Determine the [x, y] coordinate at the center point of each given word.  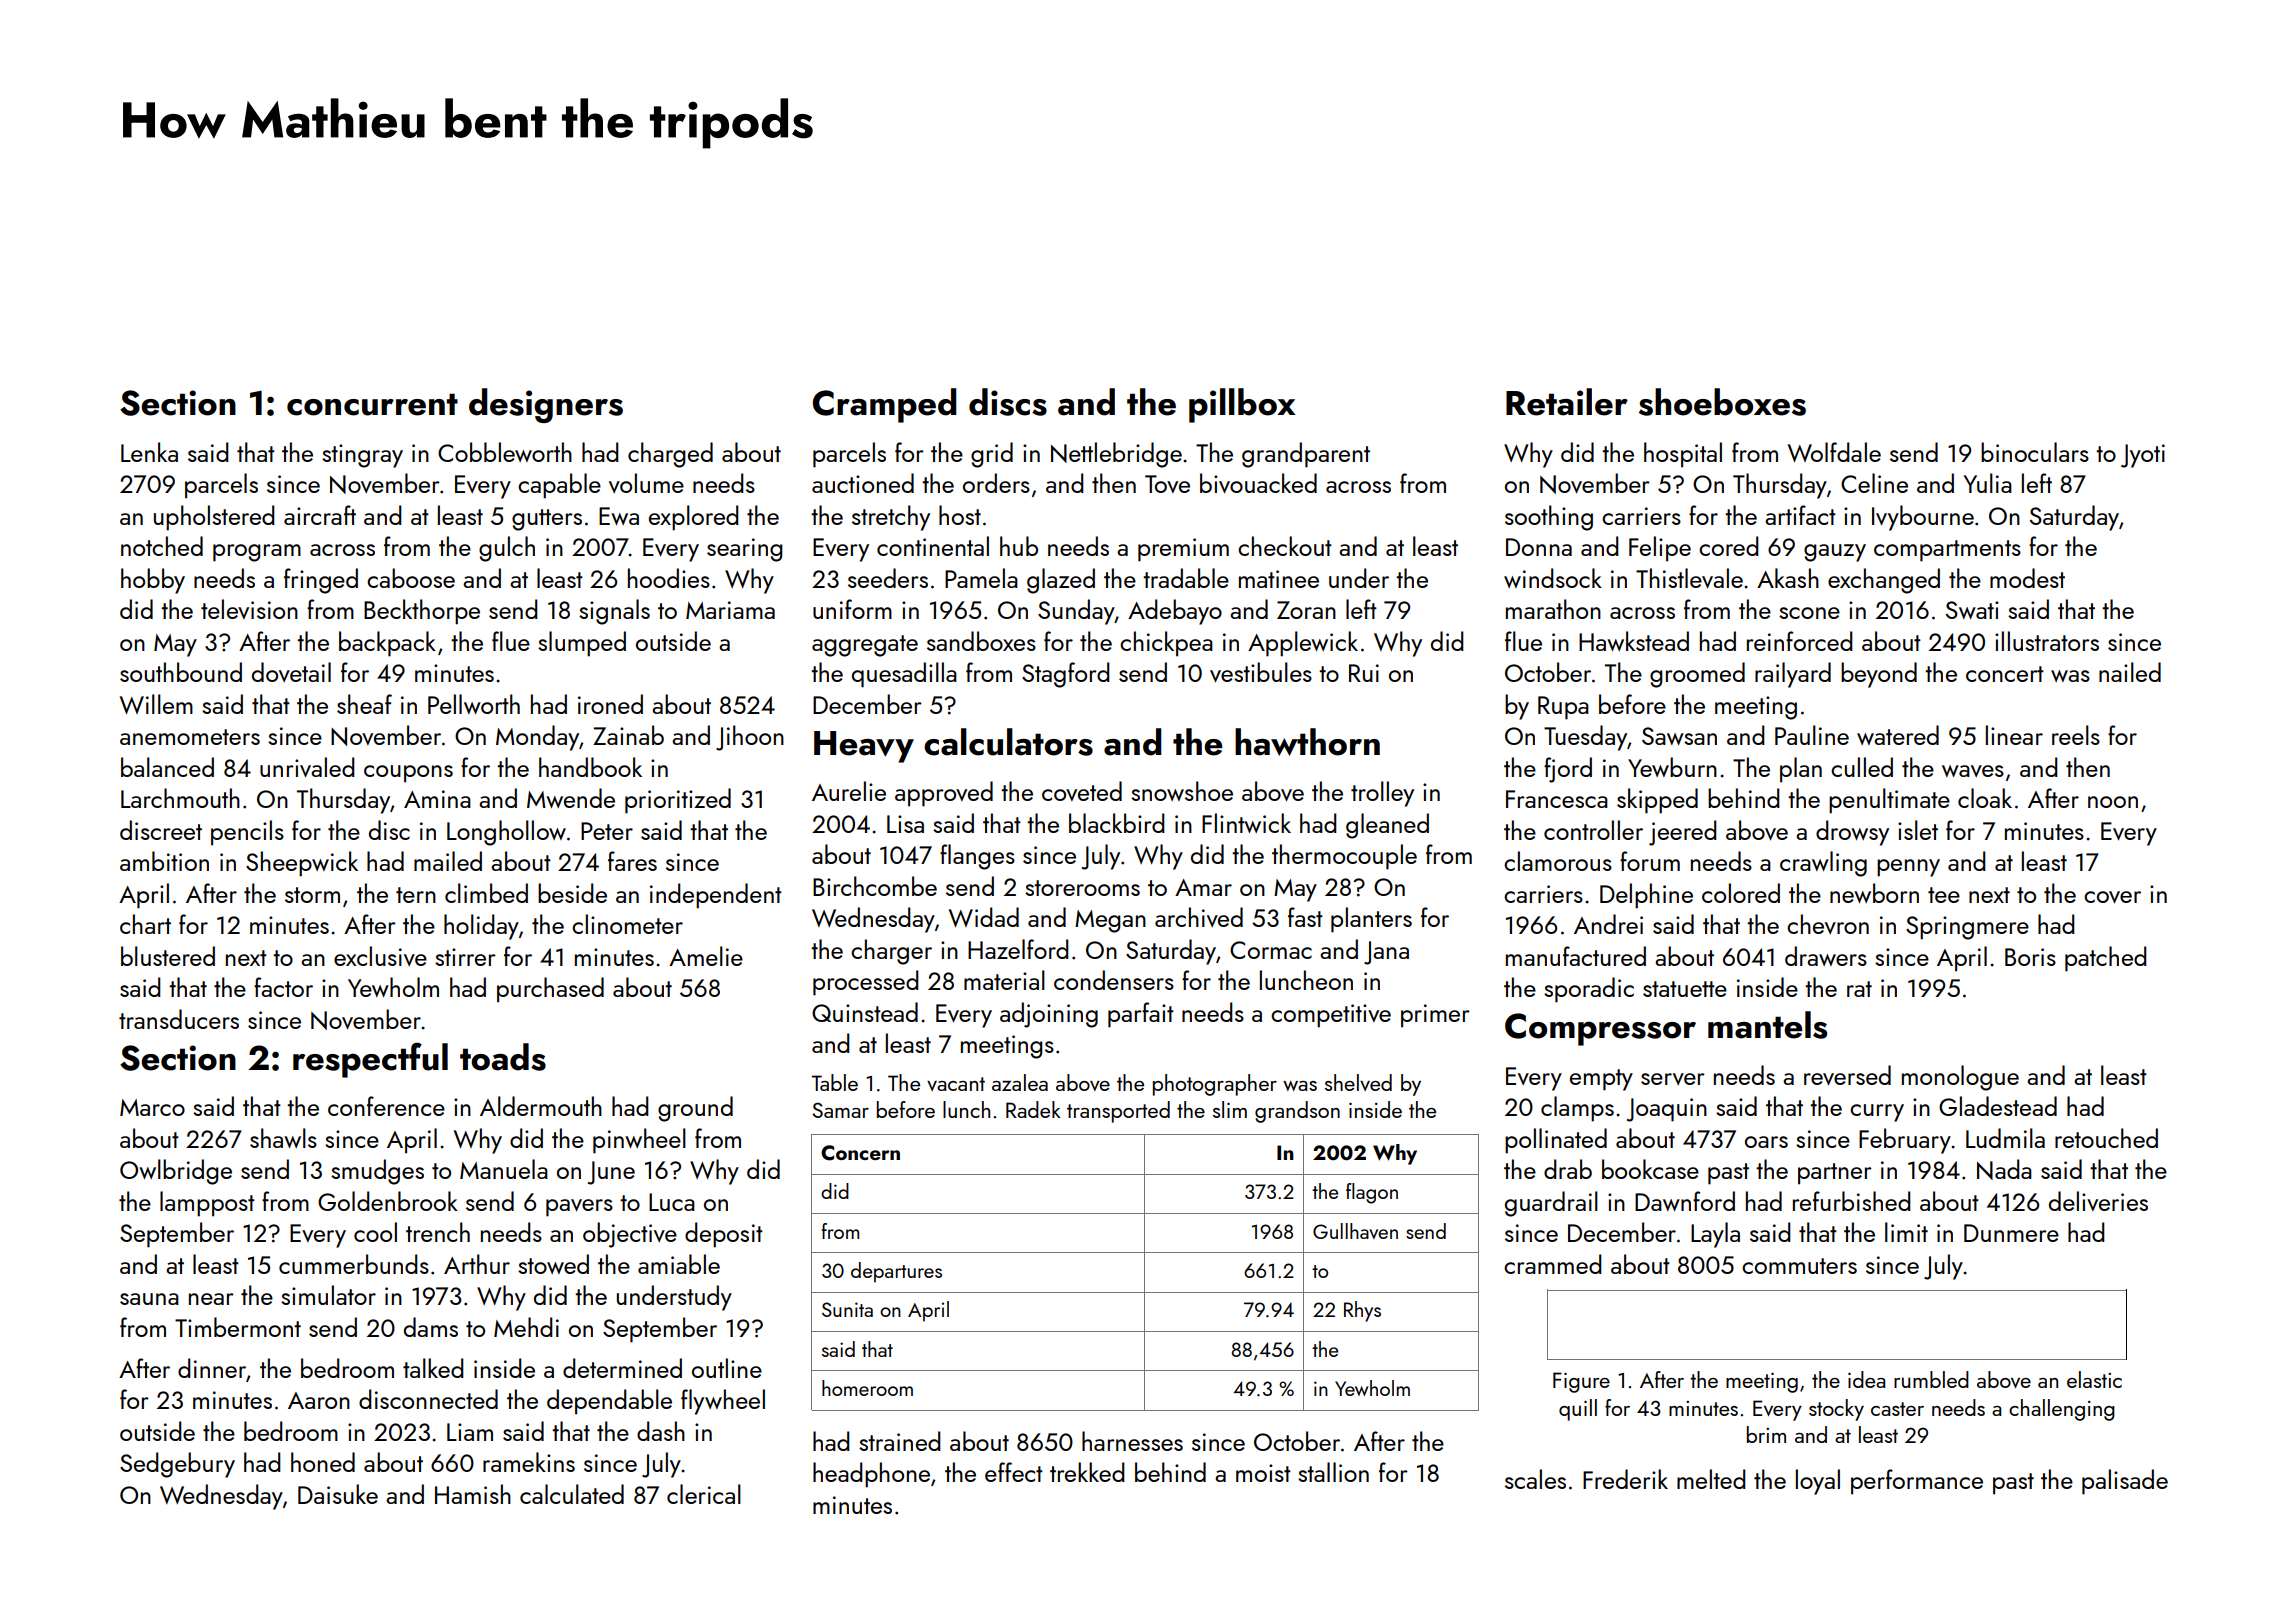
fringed [321, 581]
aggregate [865, 646]
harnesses [1132, 1441]
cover [2112, 897]
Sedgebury [177, 1465]
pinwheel [639, 1141]
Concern [860, 1153]
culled [1862, 767]
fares [632, 861]
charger [891, 952]
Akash [1788, 578]
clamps [1577, 1109]
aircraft [320, 515]
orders [996, 483]
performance [1917, 1482]
